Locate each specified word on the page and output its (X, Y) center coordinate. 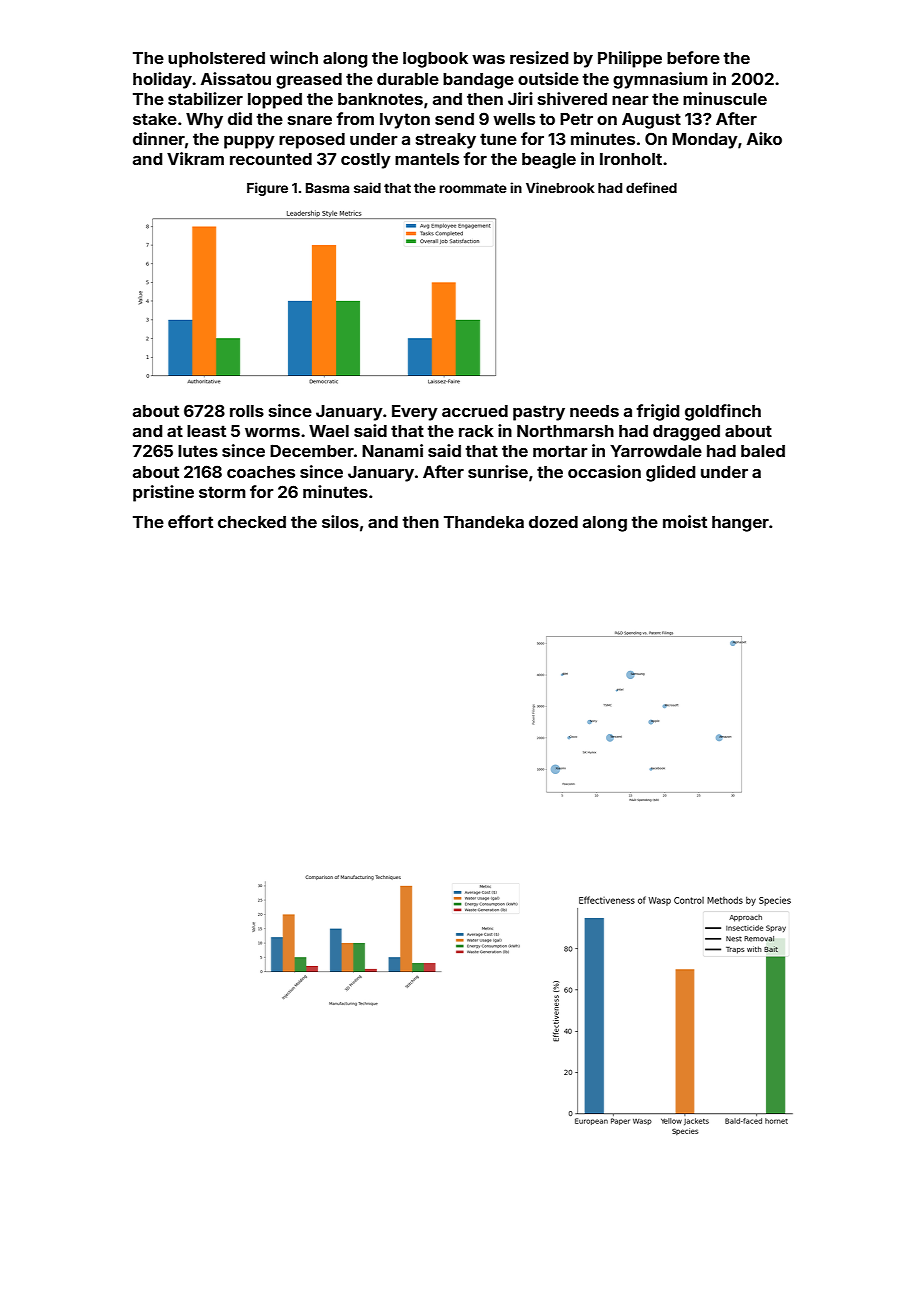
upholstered (216, 60)
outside (548, 78)
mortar (560, 451)
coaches (261, 472)
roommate (473, 188)
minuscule (725, 98)
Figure (267, 189)
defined (651, 187)
